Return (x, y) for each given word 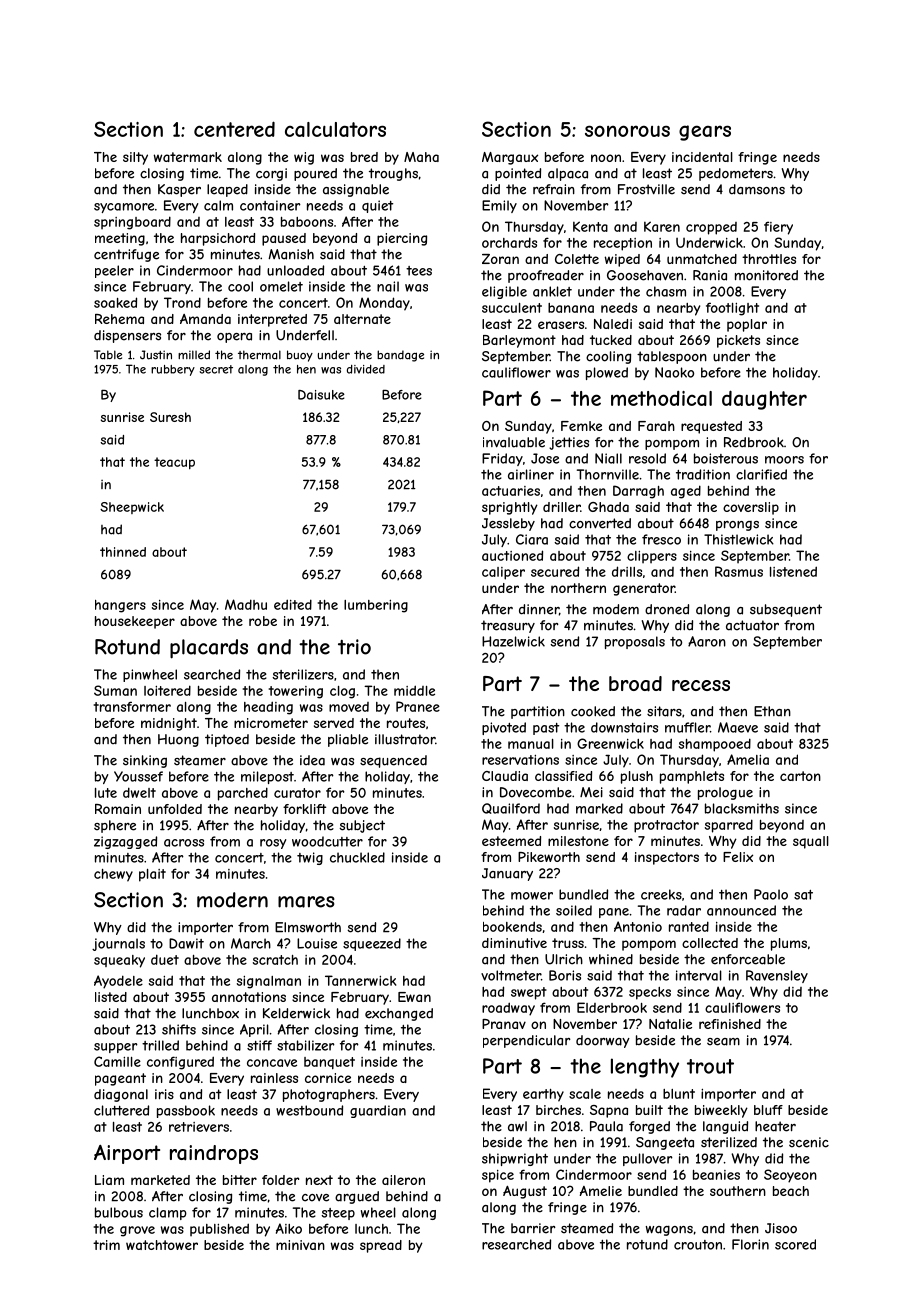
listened (793, 571)
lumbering (376, 606)
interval (699, 975)
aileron (403, 1180)
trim (106, 1245)
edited (293, 604)
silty (135, 158)
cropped (711, 228)
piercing (402, 239)
